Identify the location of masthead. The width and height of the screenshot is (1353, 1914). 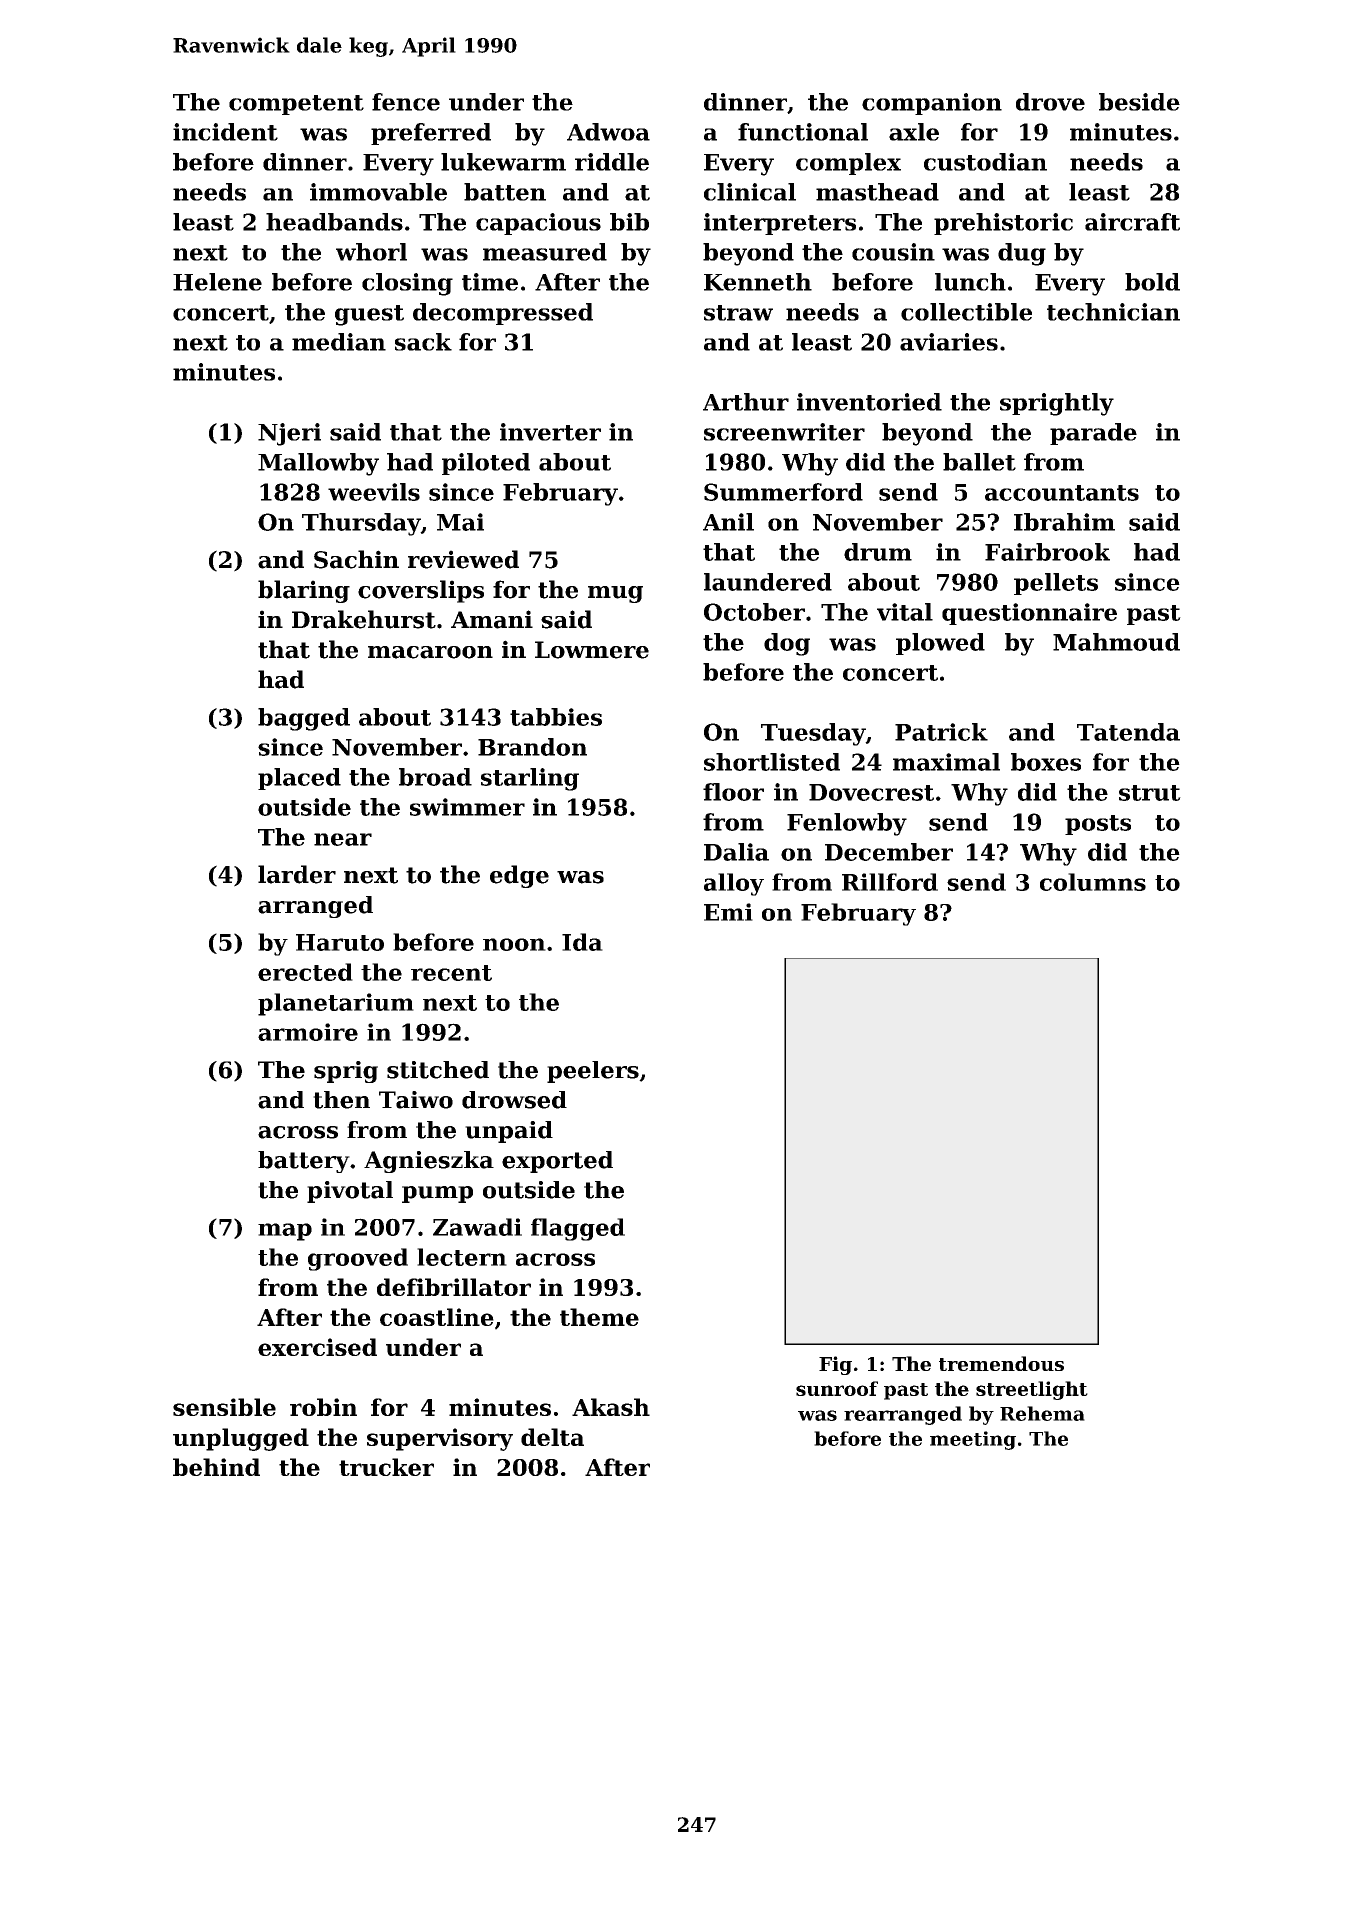
(877, 192).
